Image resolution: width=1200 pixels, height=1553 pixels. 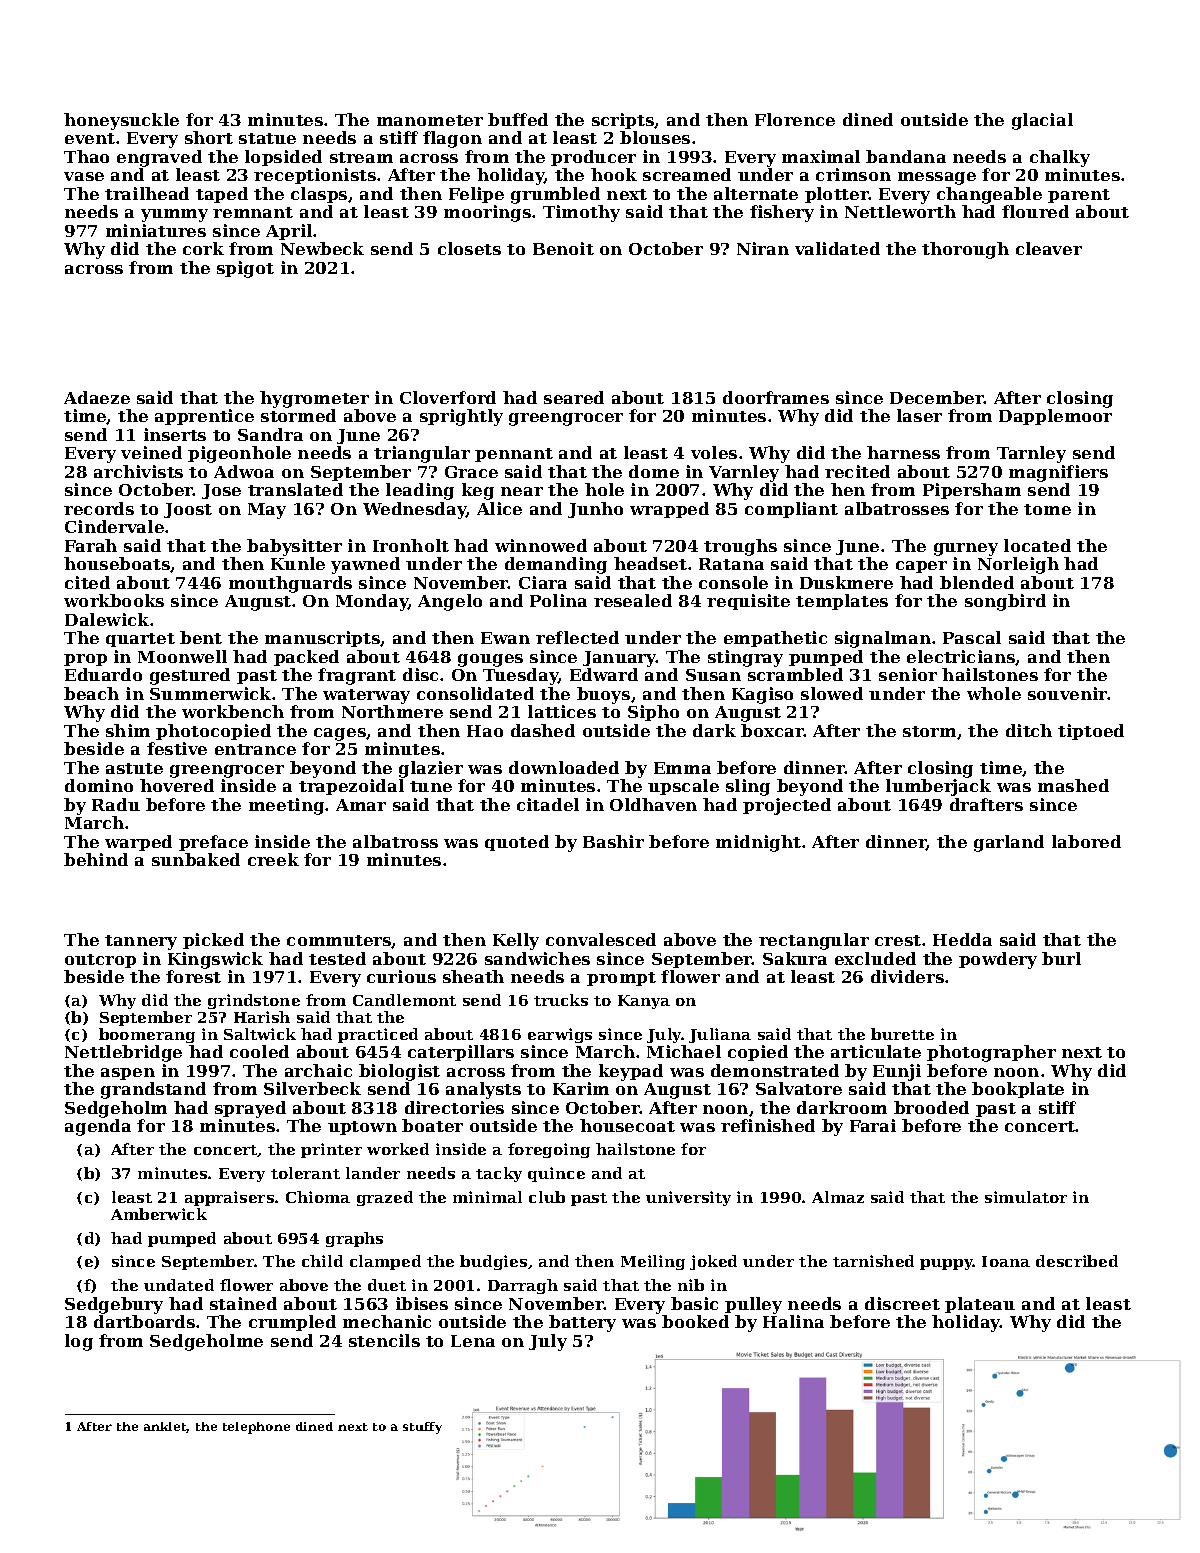 I want to click on convalesced, so click(x=601, y=939).
